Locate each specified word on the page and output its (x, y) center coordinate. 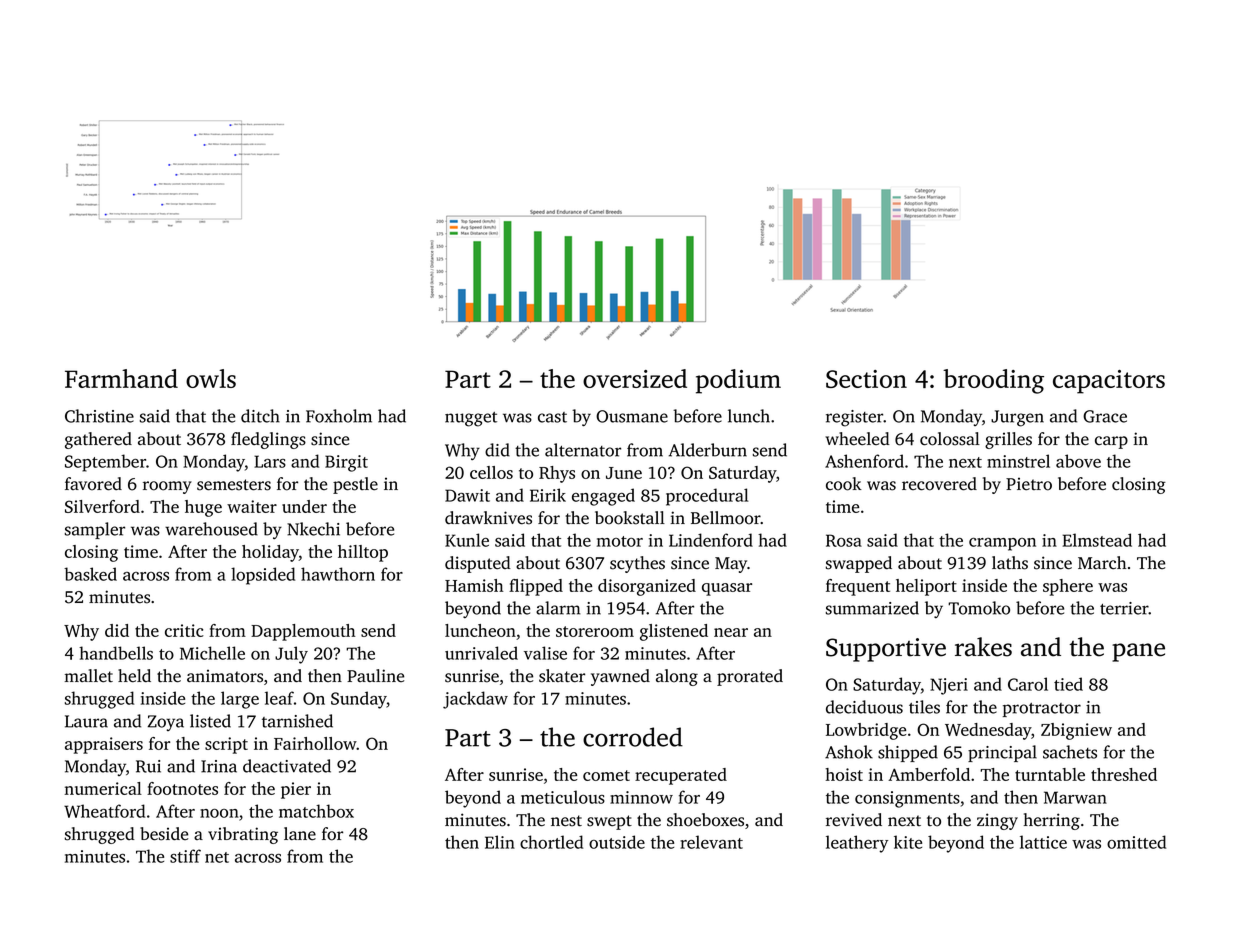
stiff (185, 856)
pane (1138, 652)
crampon (1002, 544)
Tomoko (979, 608)
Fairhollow (315, 743)
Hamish (474, 585)
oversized (635, 378)
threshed (1124, 774)
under (304, 506)
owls (211, 378)
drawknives (488, 518)
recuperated (681, 776)
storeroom (595, 631)
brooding (993, 381)
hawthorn (338, 574)
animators (225, 676)
